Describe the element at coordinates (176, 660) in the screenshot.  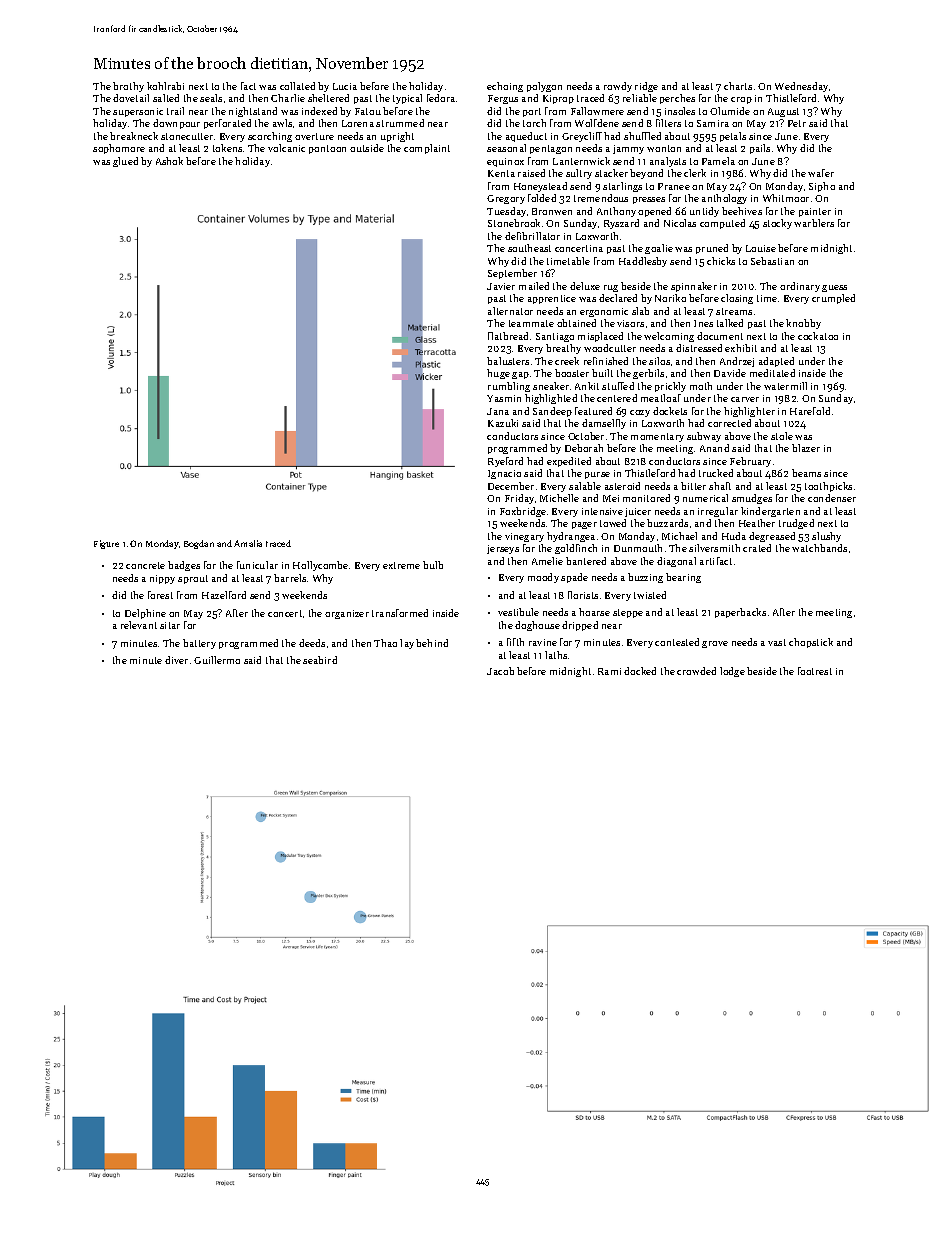
I see `diver` at that location.
